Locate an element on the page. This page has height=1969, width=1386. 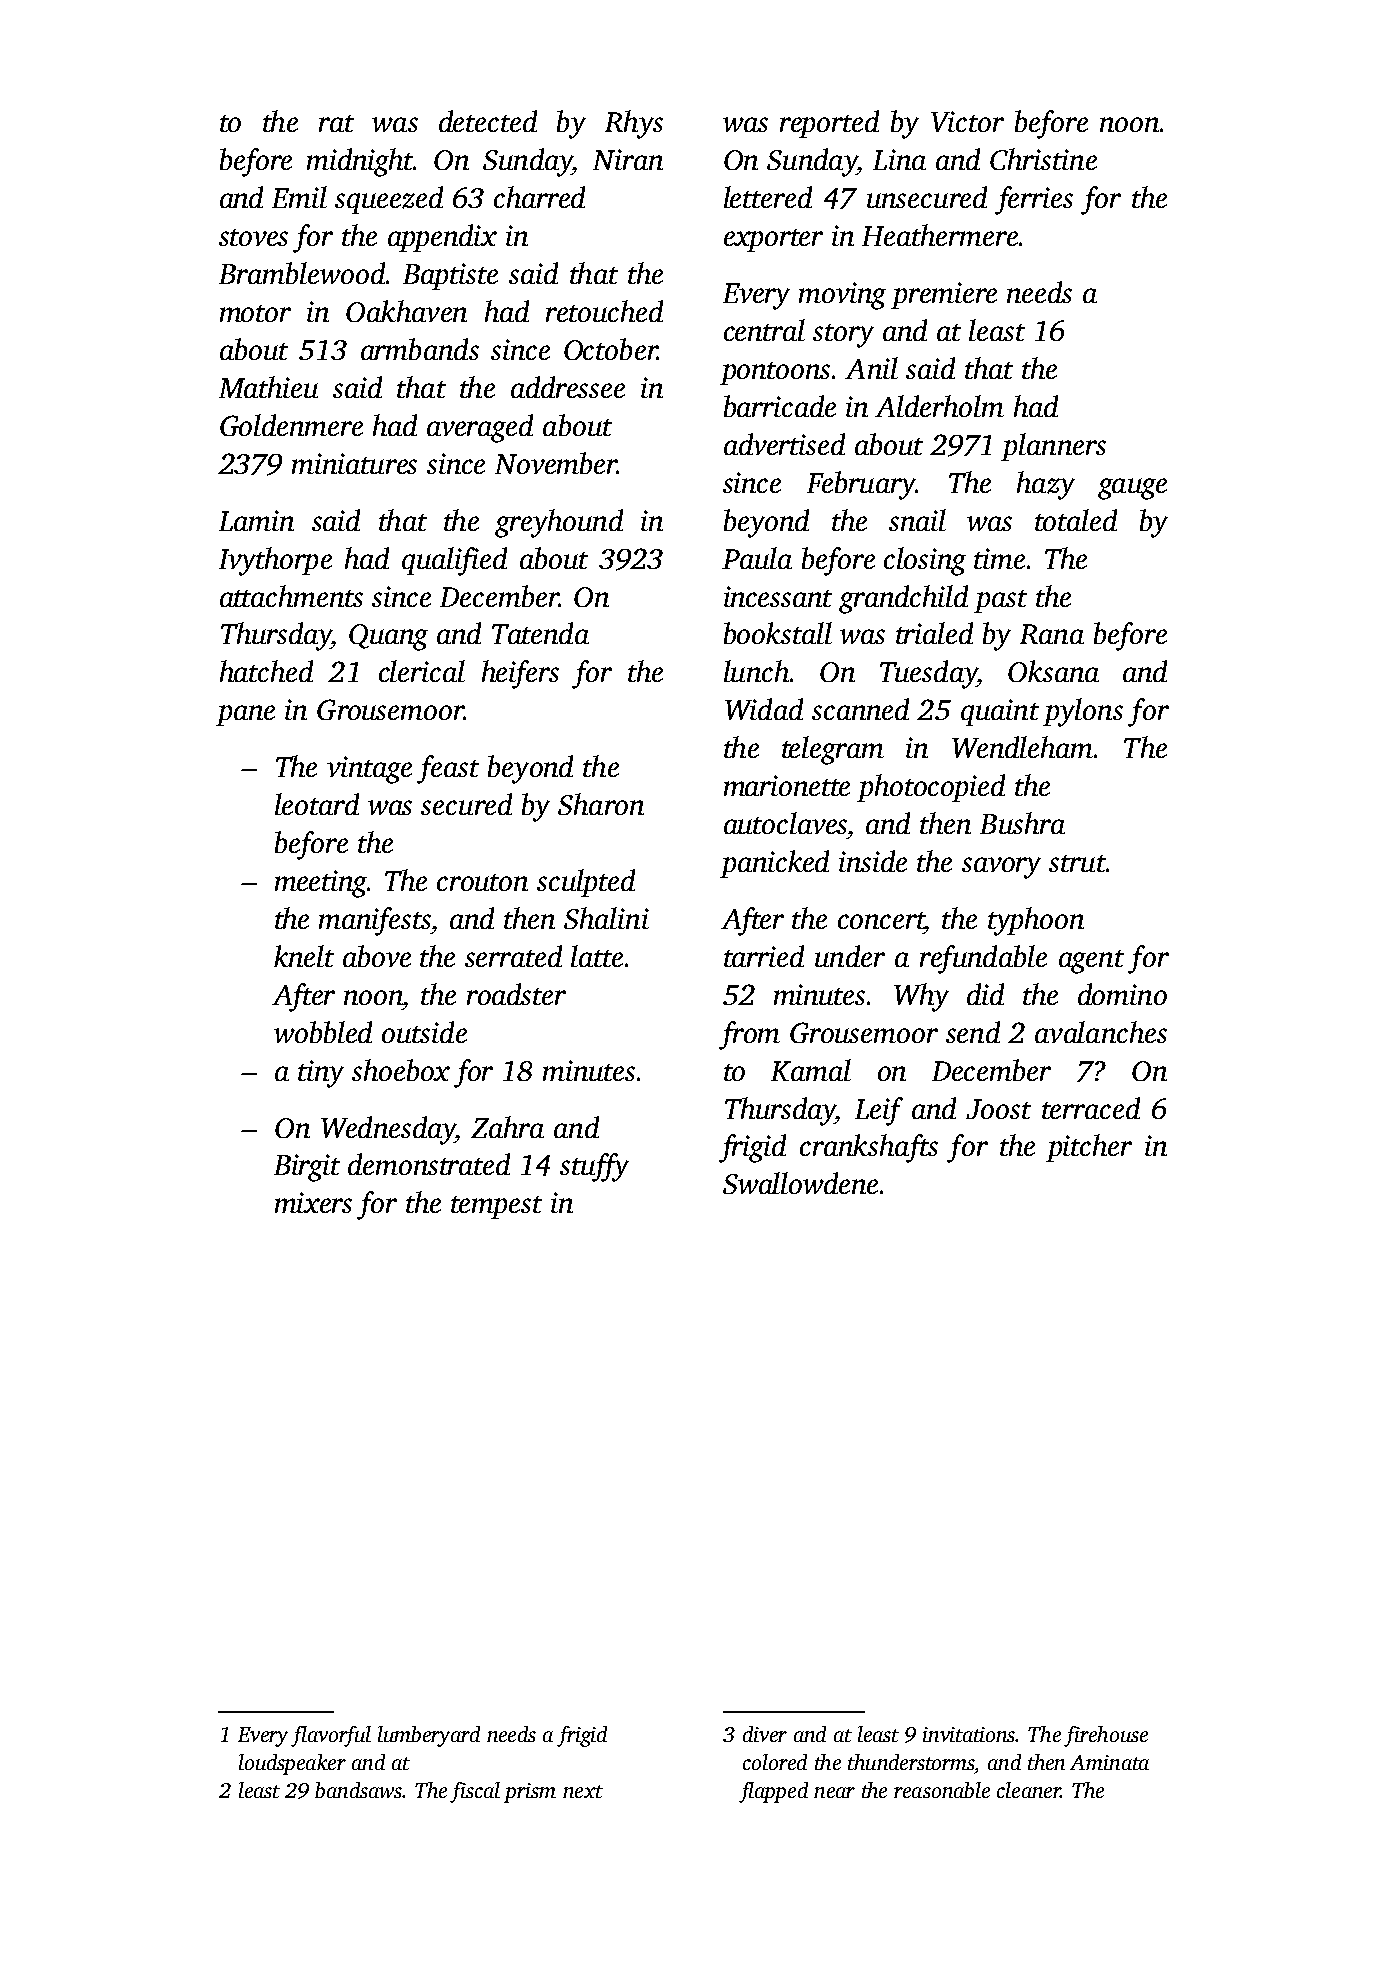
flavorful is located at coordinates (331, 1736).
